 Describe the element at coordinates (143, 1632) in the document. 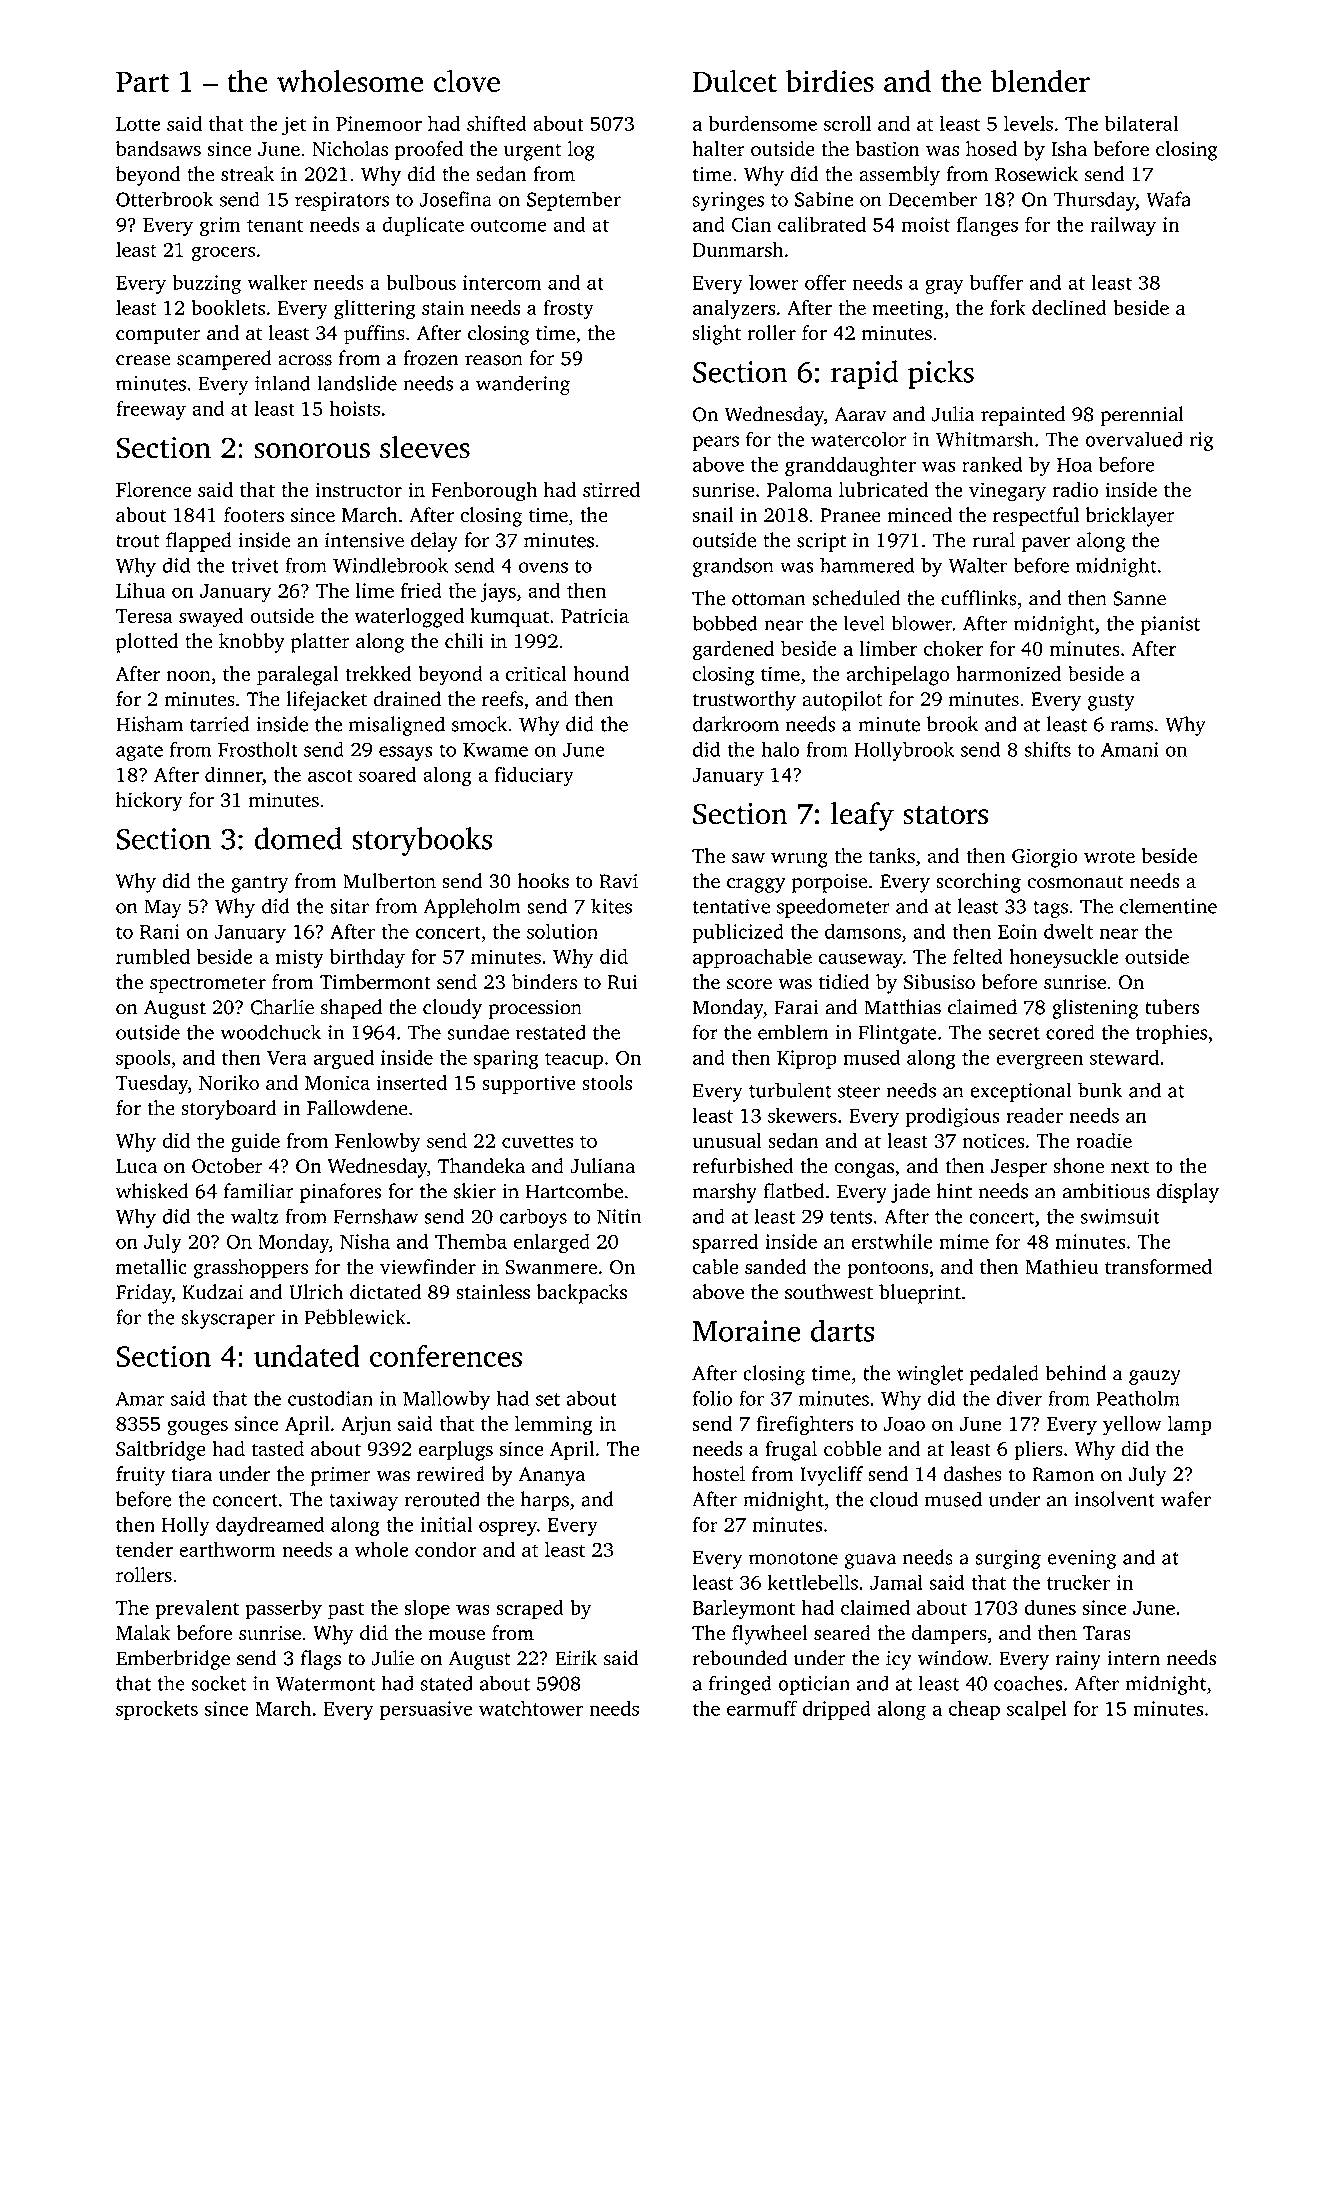

I see `Malak` at that location.
